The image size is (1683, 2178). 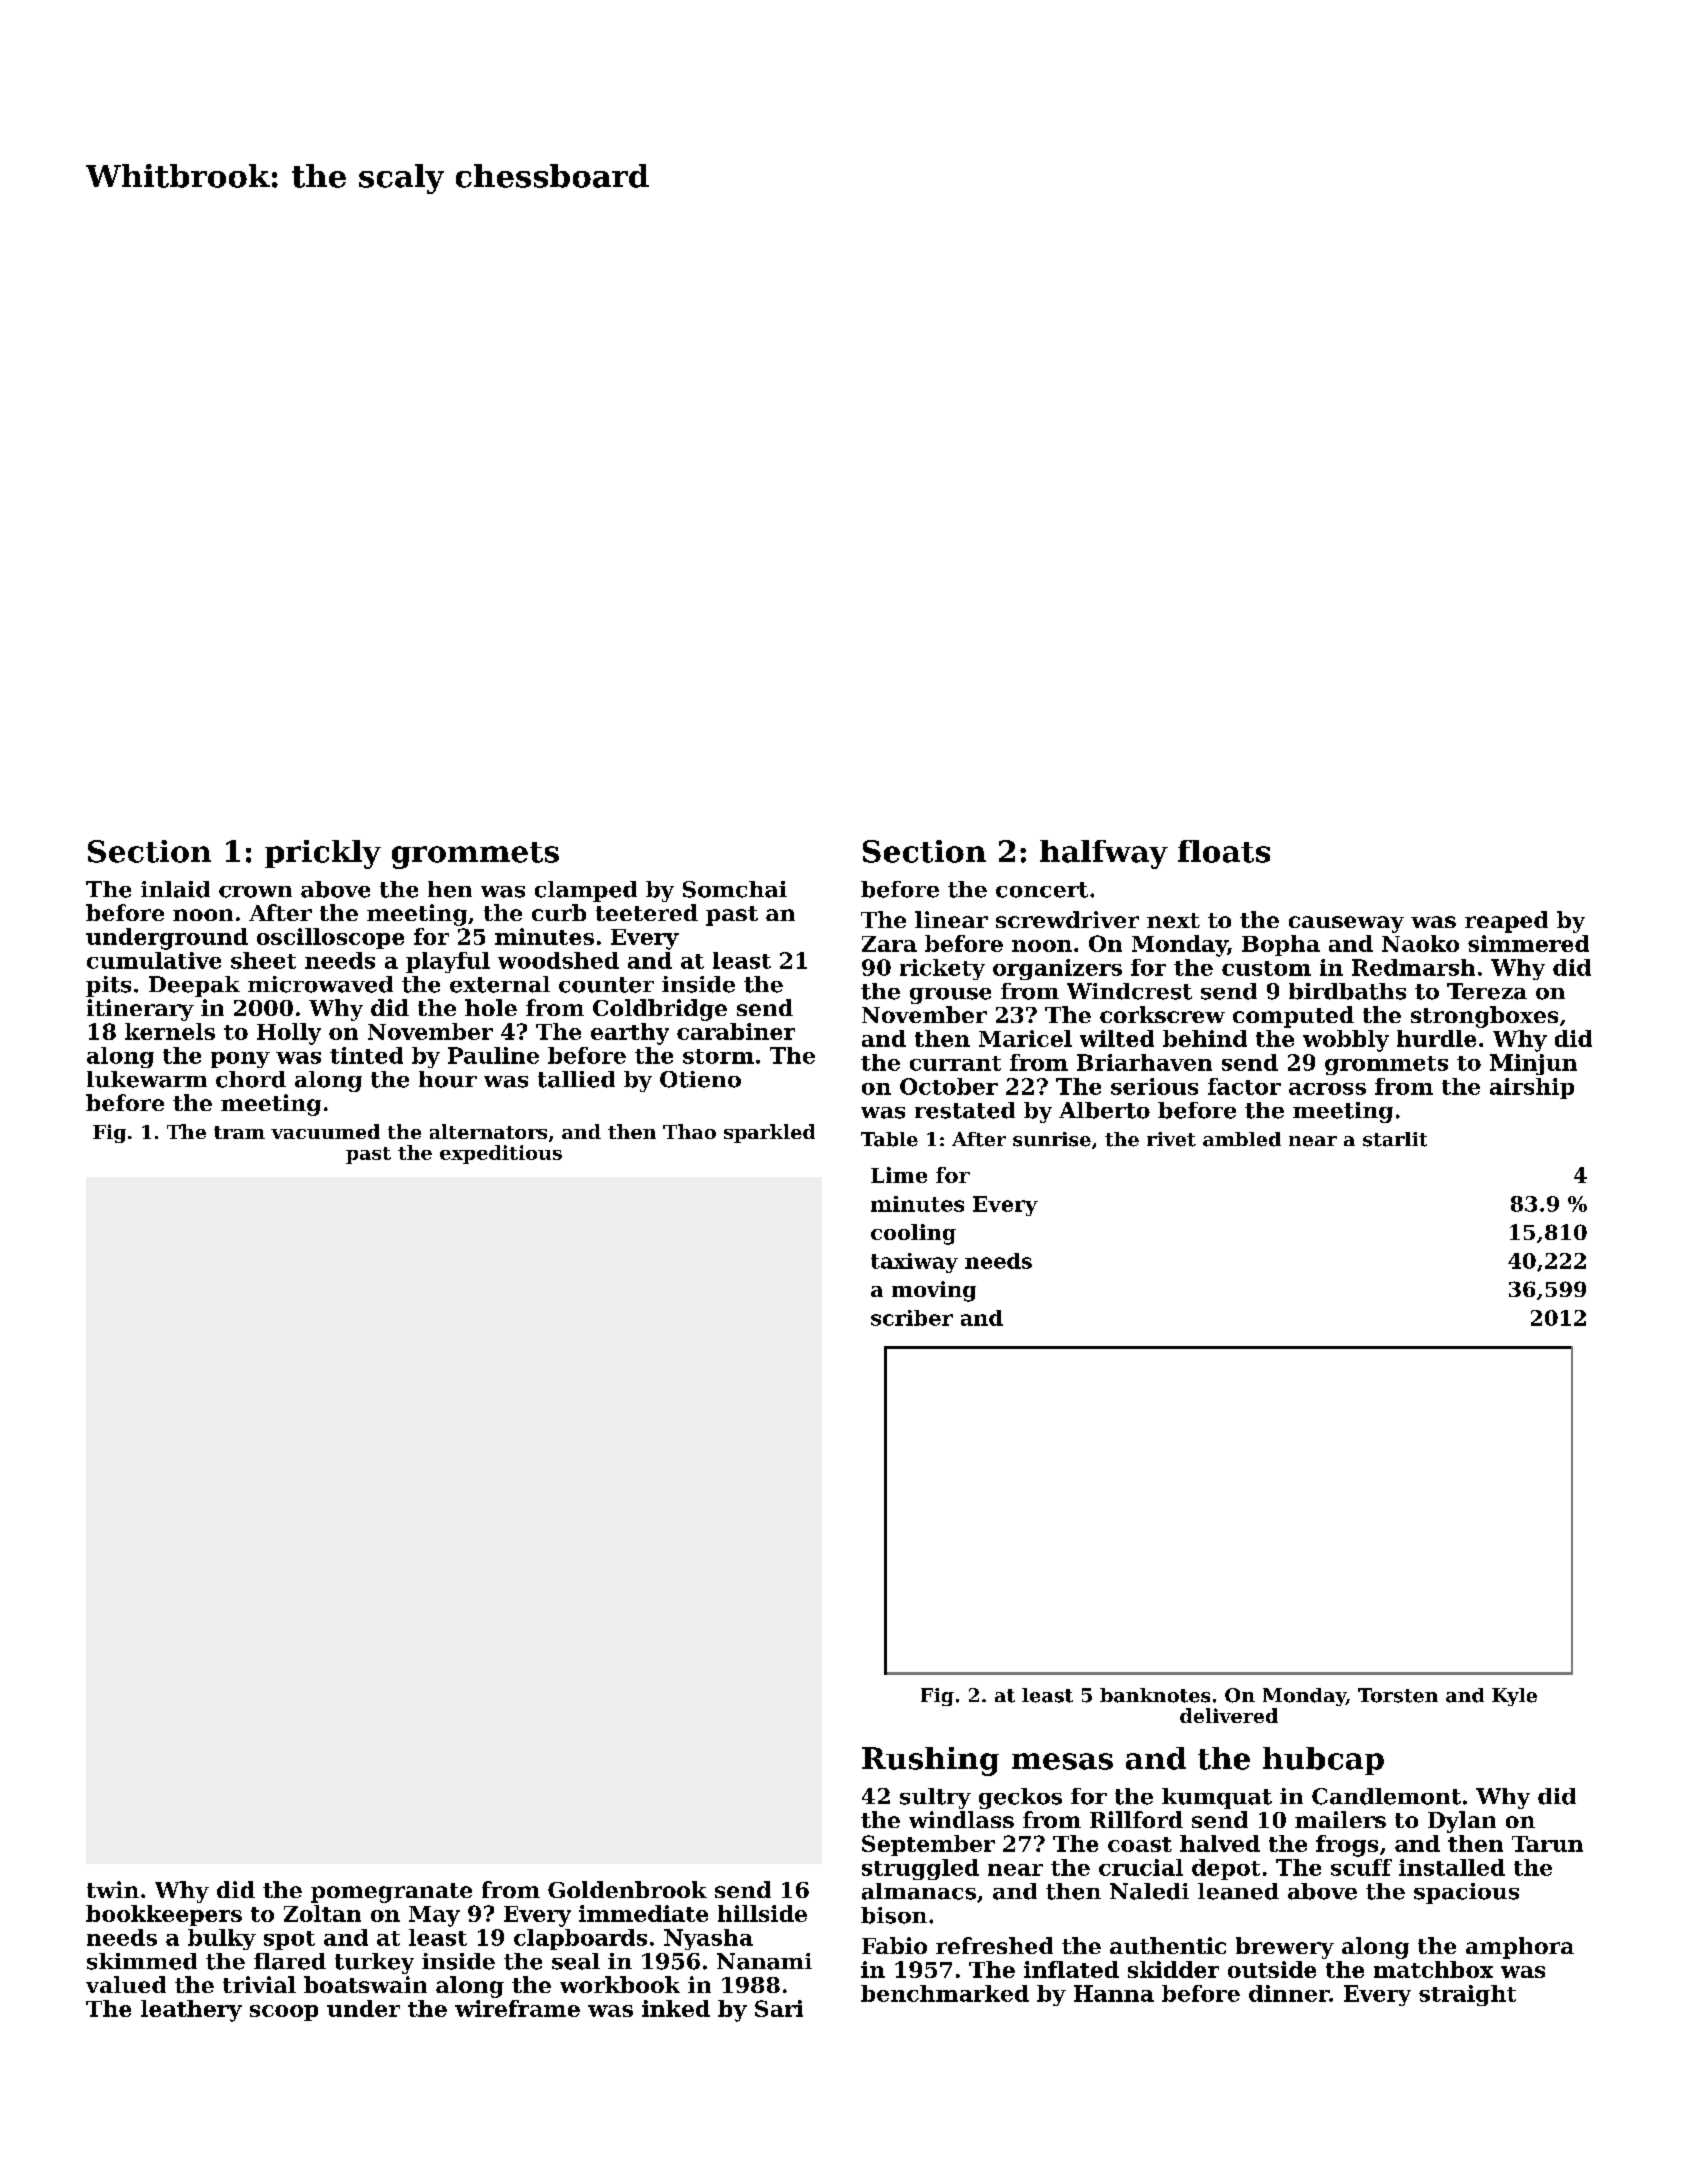 I want to click on Torsten, so click(x=1398, y=1695).
